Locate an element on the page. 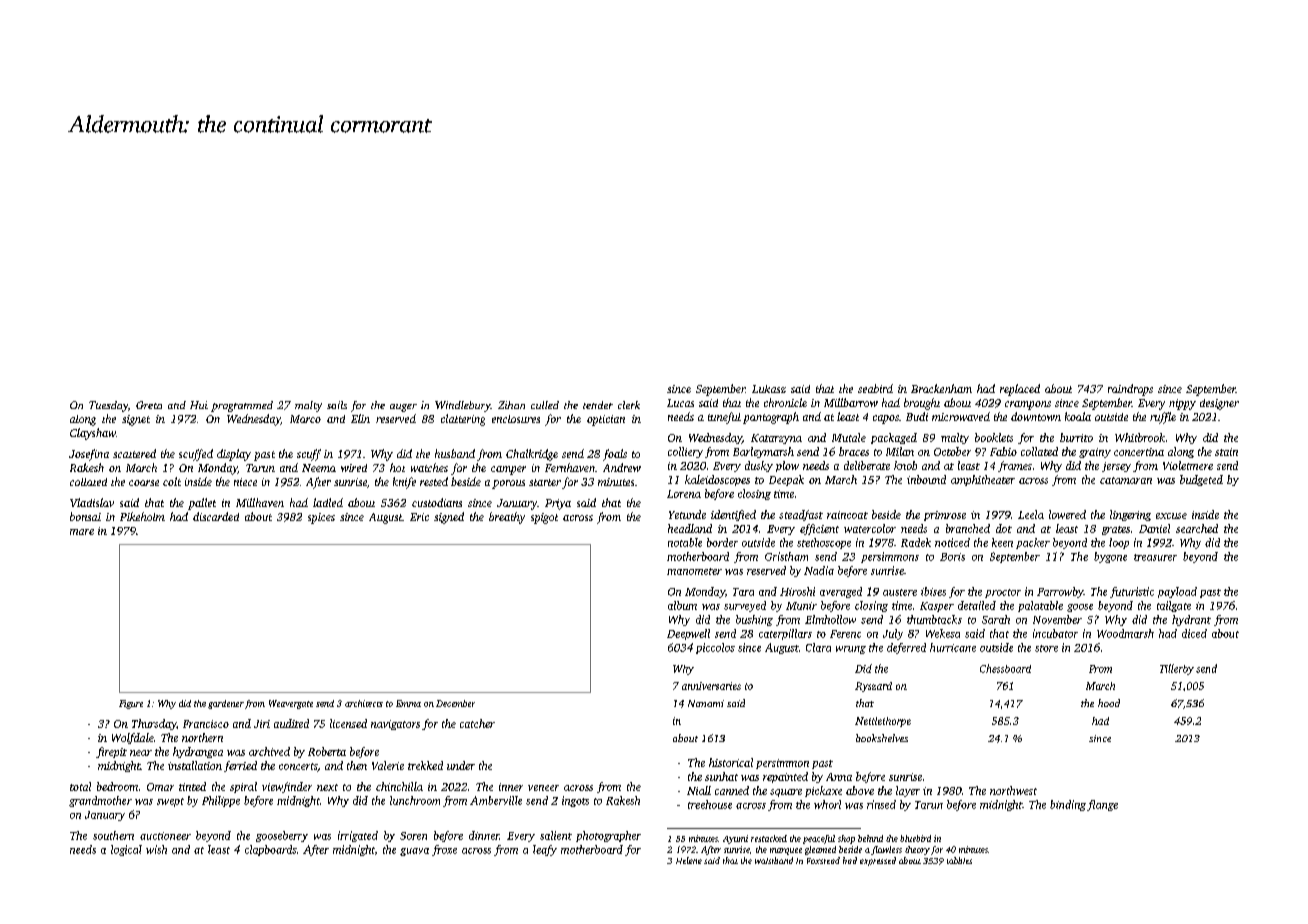  treehouse is located at coordinates (710, 804).
